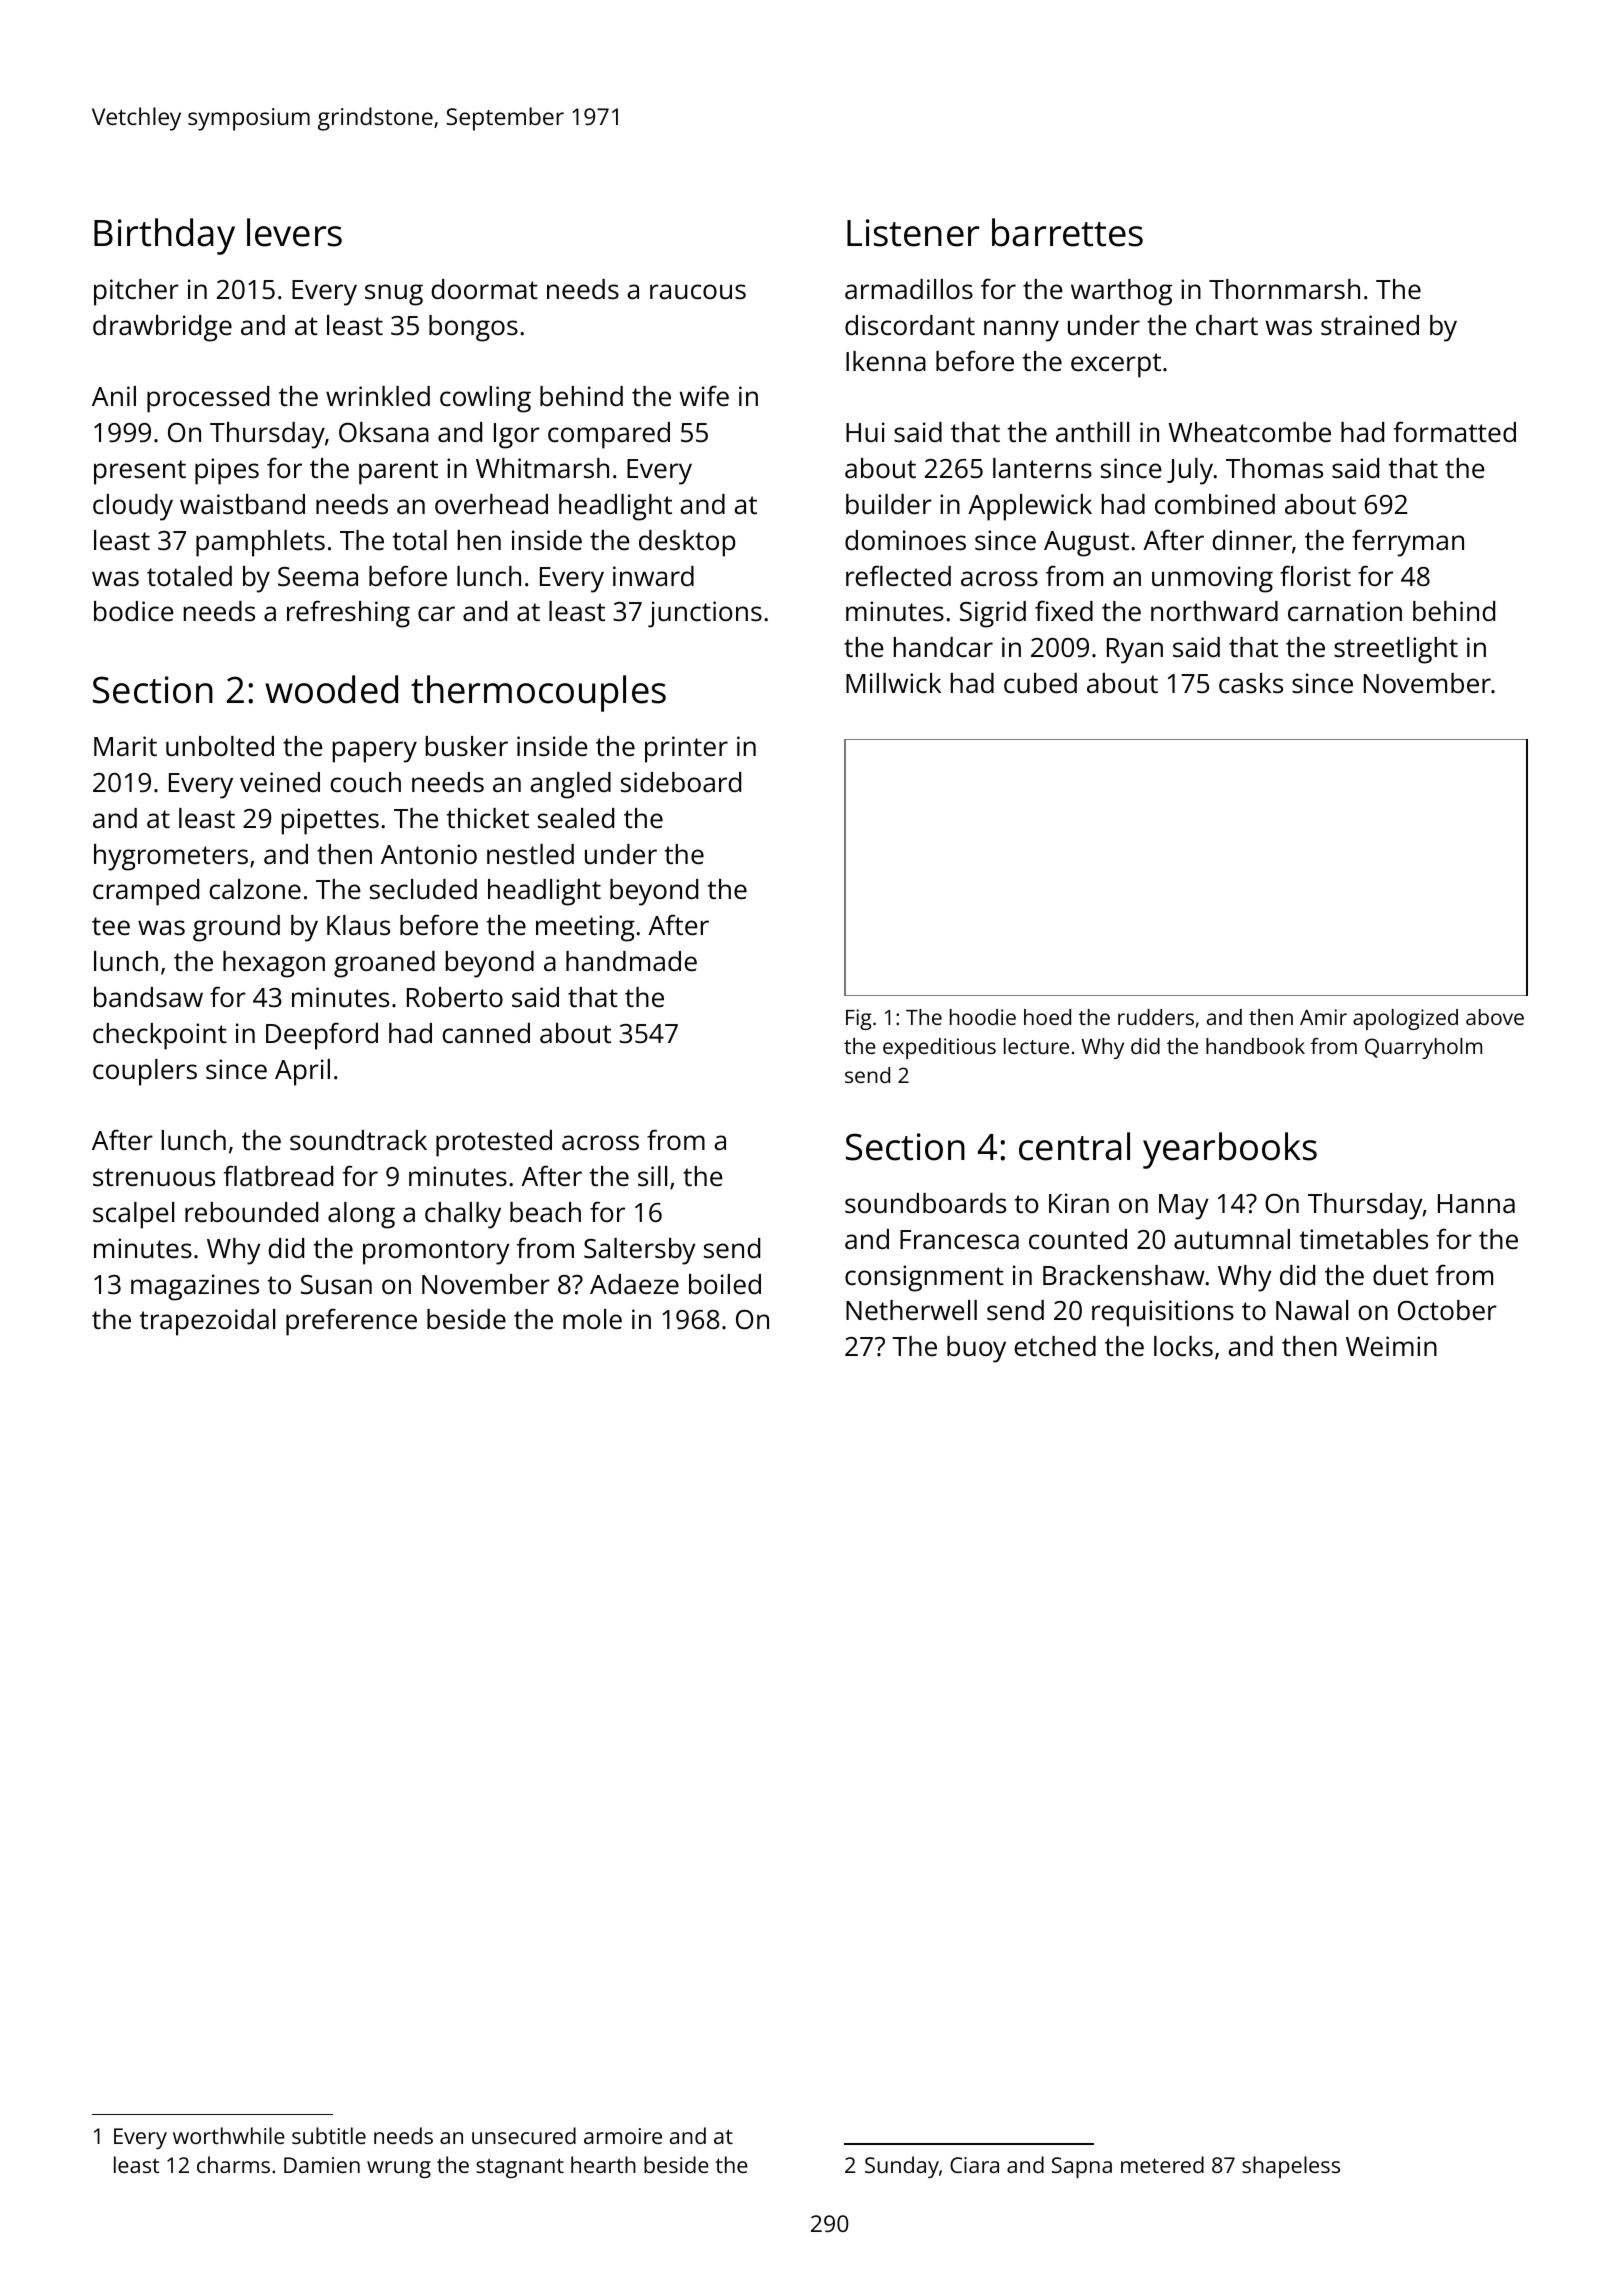 The image size is (1620, 2292). I want to click on papery, so click(375, 752).
